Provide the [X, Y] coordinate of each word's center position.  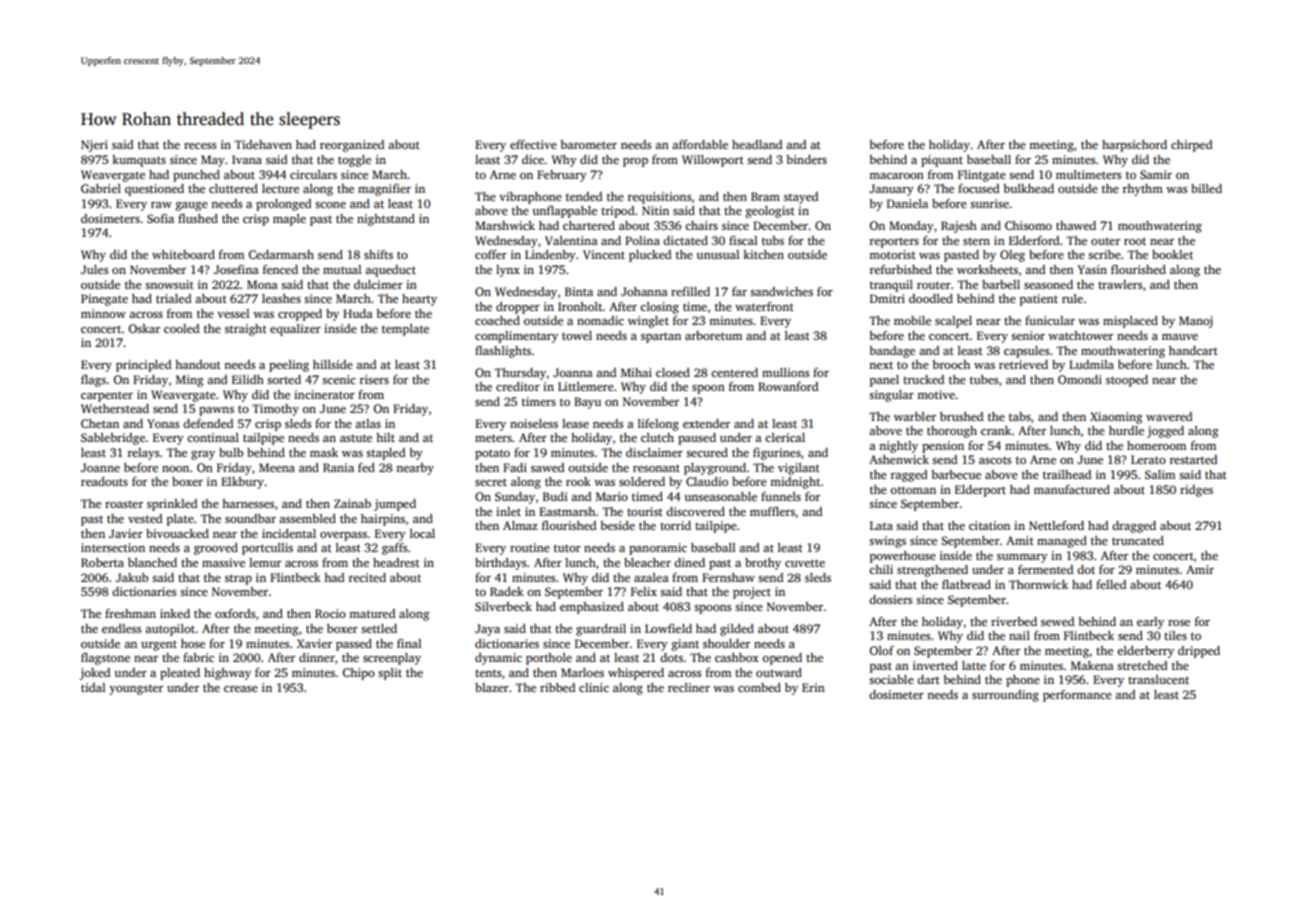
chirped [1191, 146]
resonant [656, 468]
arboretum [713, 335]
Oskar [144, 328]
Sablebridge [113, 439]
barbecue [956, 474]
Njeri [94, 146]
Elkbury [242, 483]
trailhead [1067, 474]
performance [1077, 696]
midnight [795, 483]
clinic [594, 687]
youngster [136, 689]
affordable [700, 144]
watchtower [1080, 335]
